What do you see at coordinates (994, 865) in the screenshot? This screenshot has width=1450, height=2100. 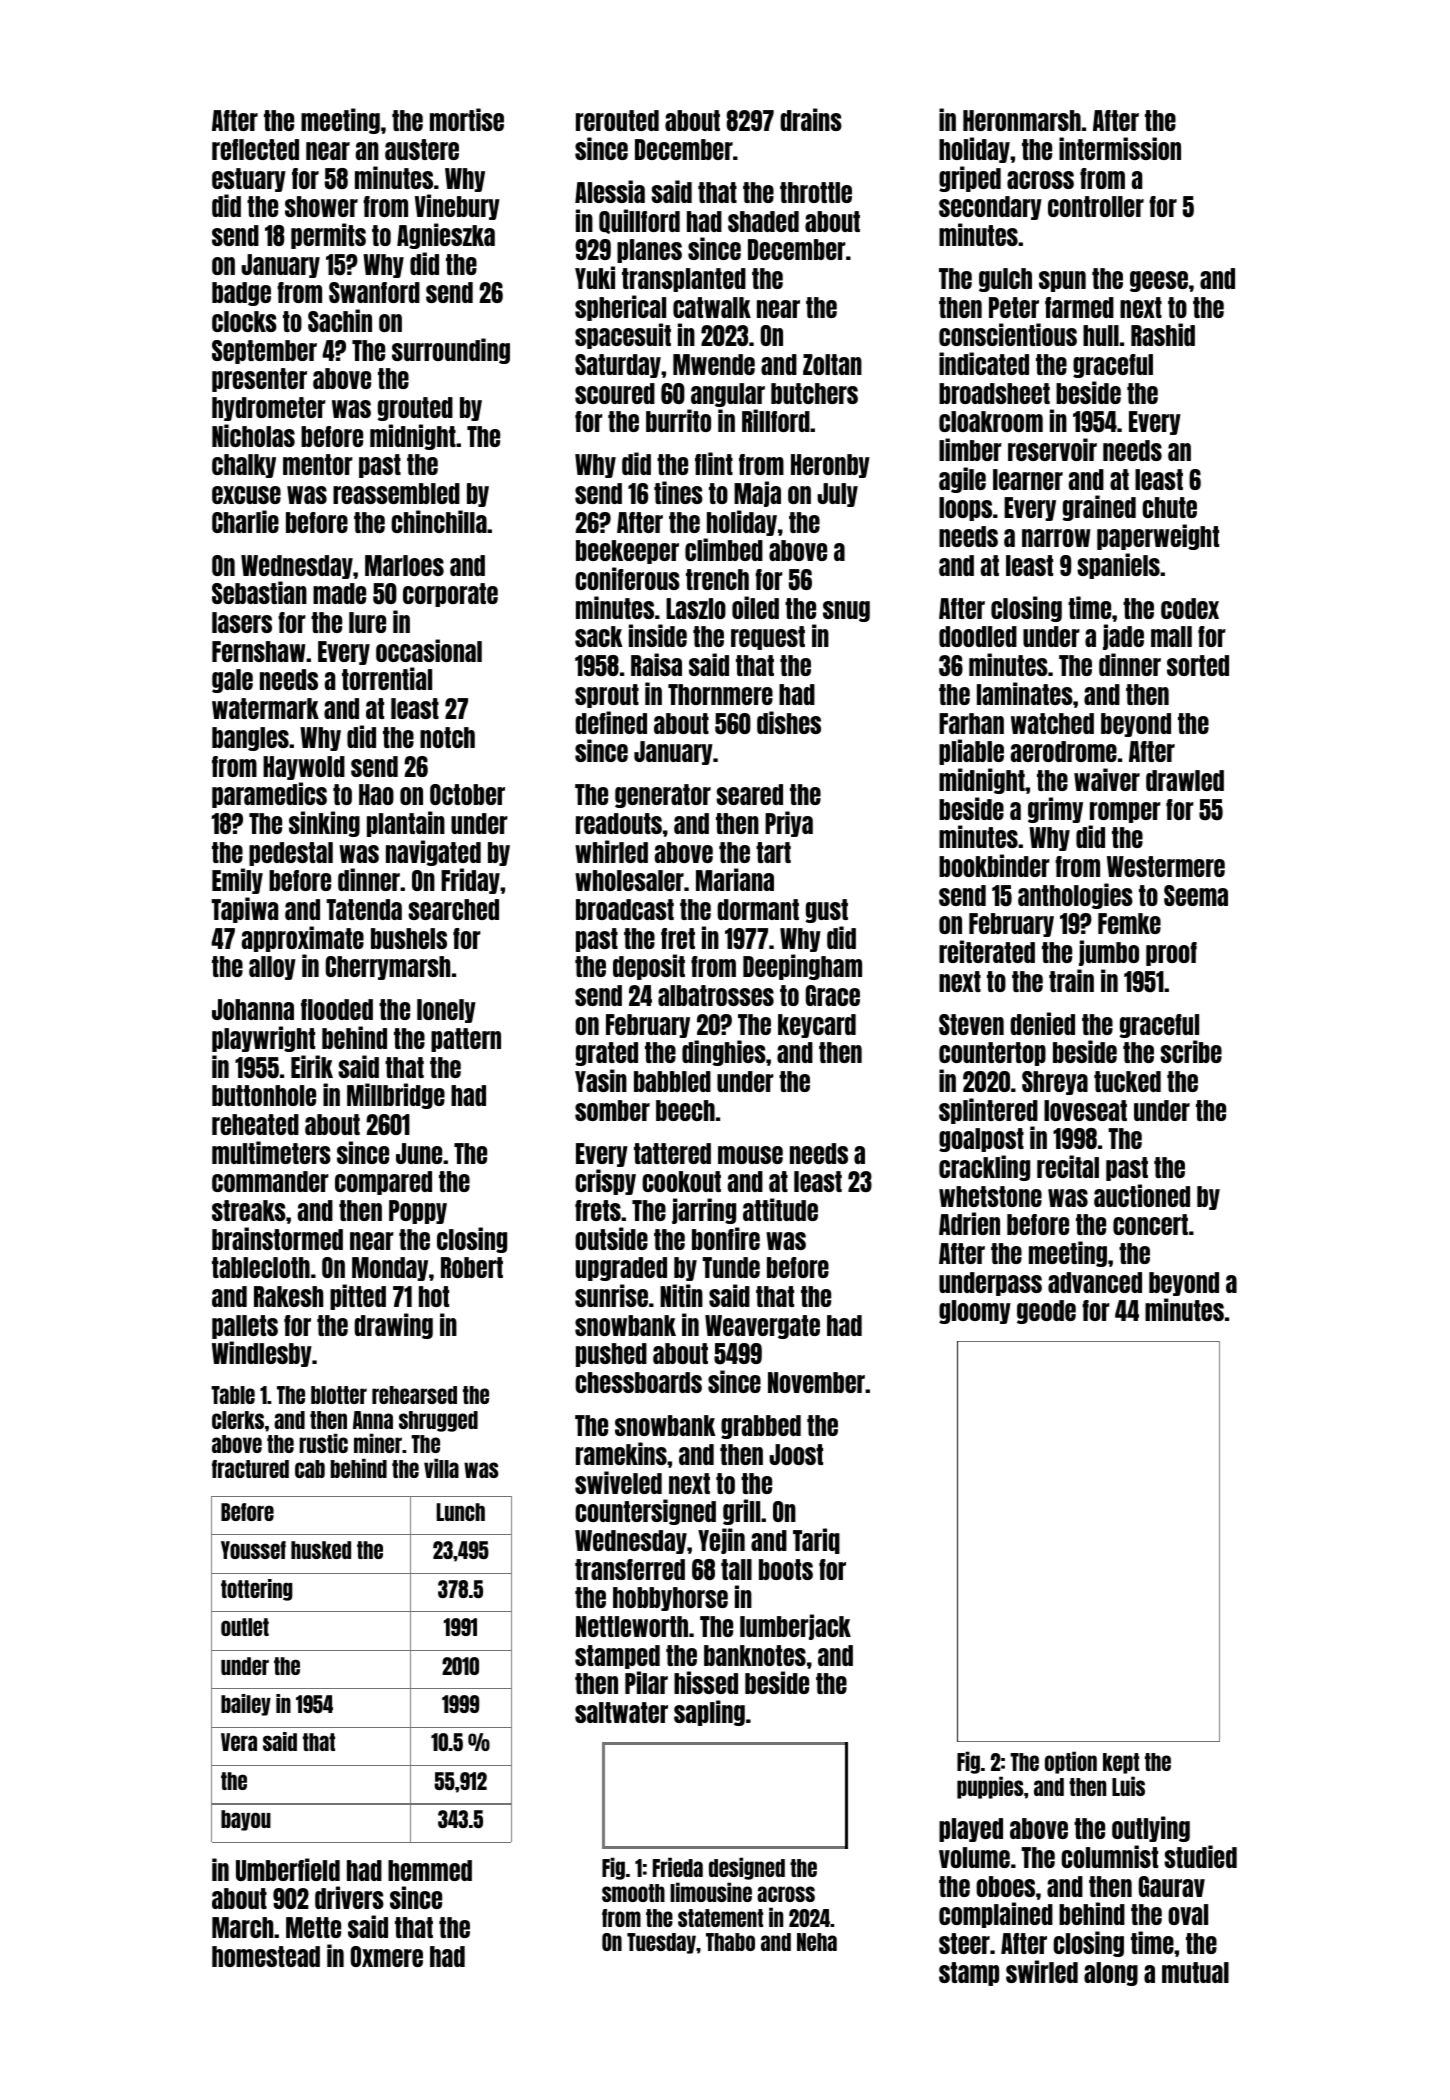 I see `bookbinder` at bounding box center [994, 865].
